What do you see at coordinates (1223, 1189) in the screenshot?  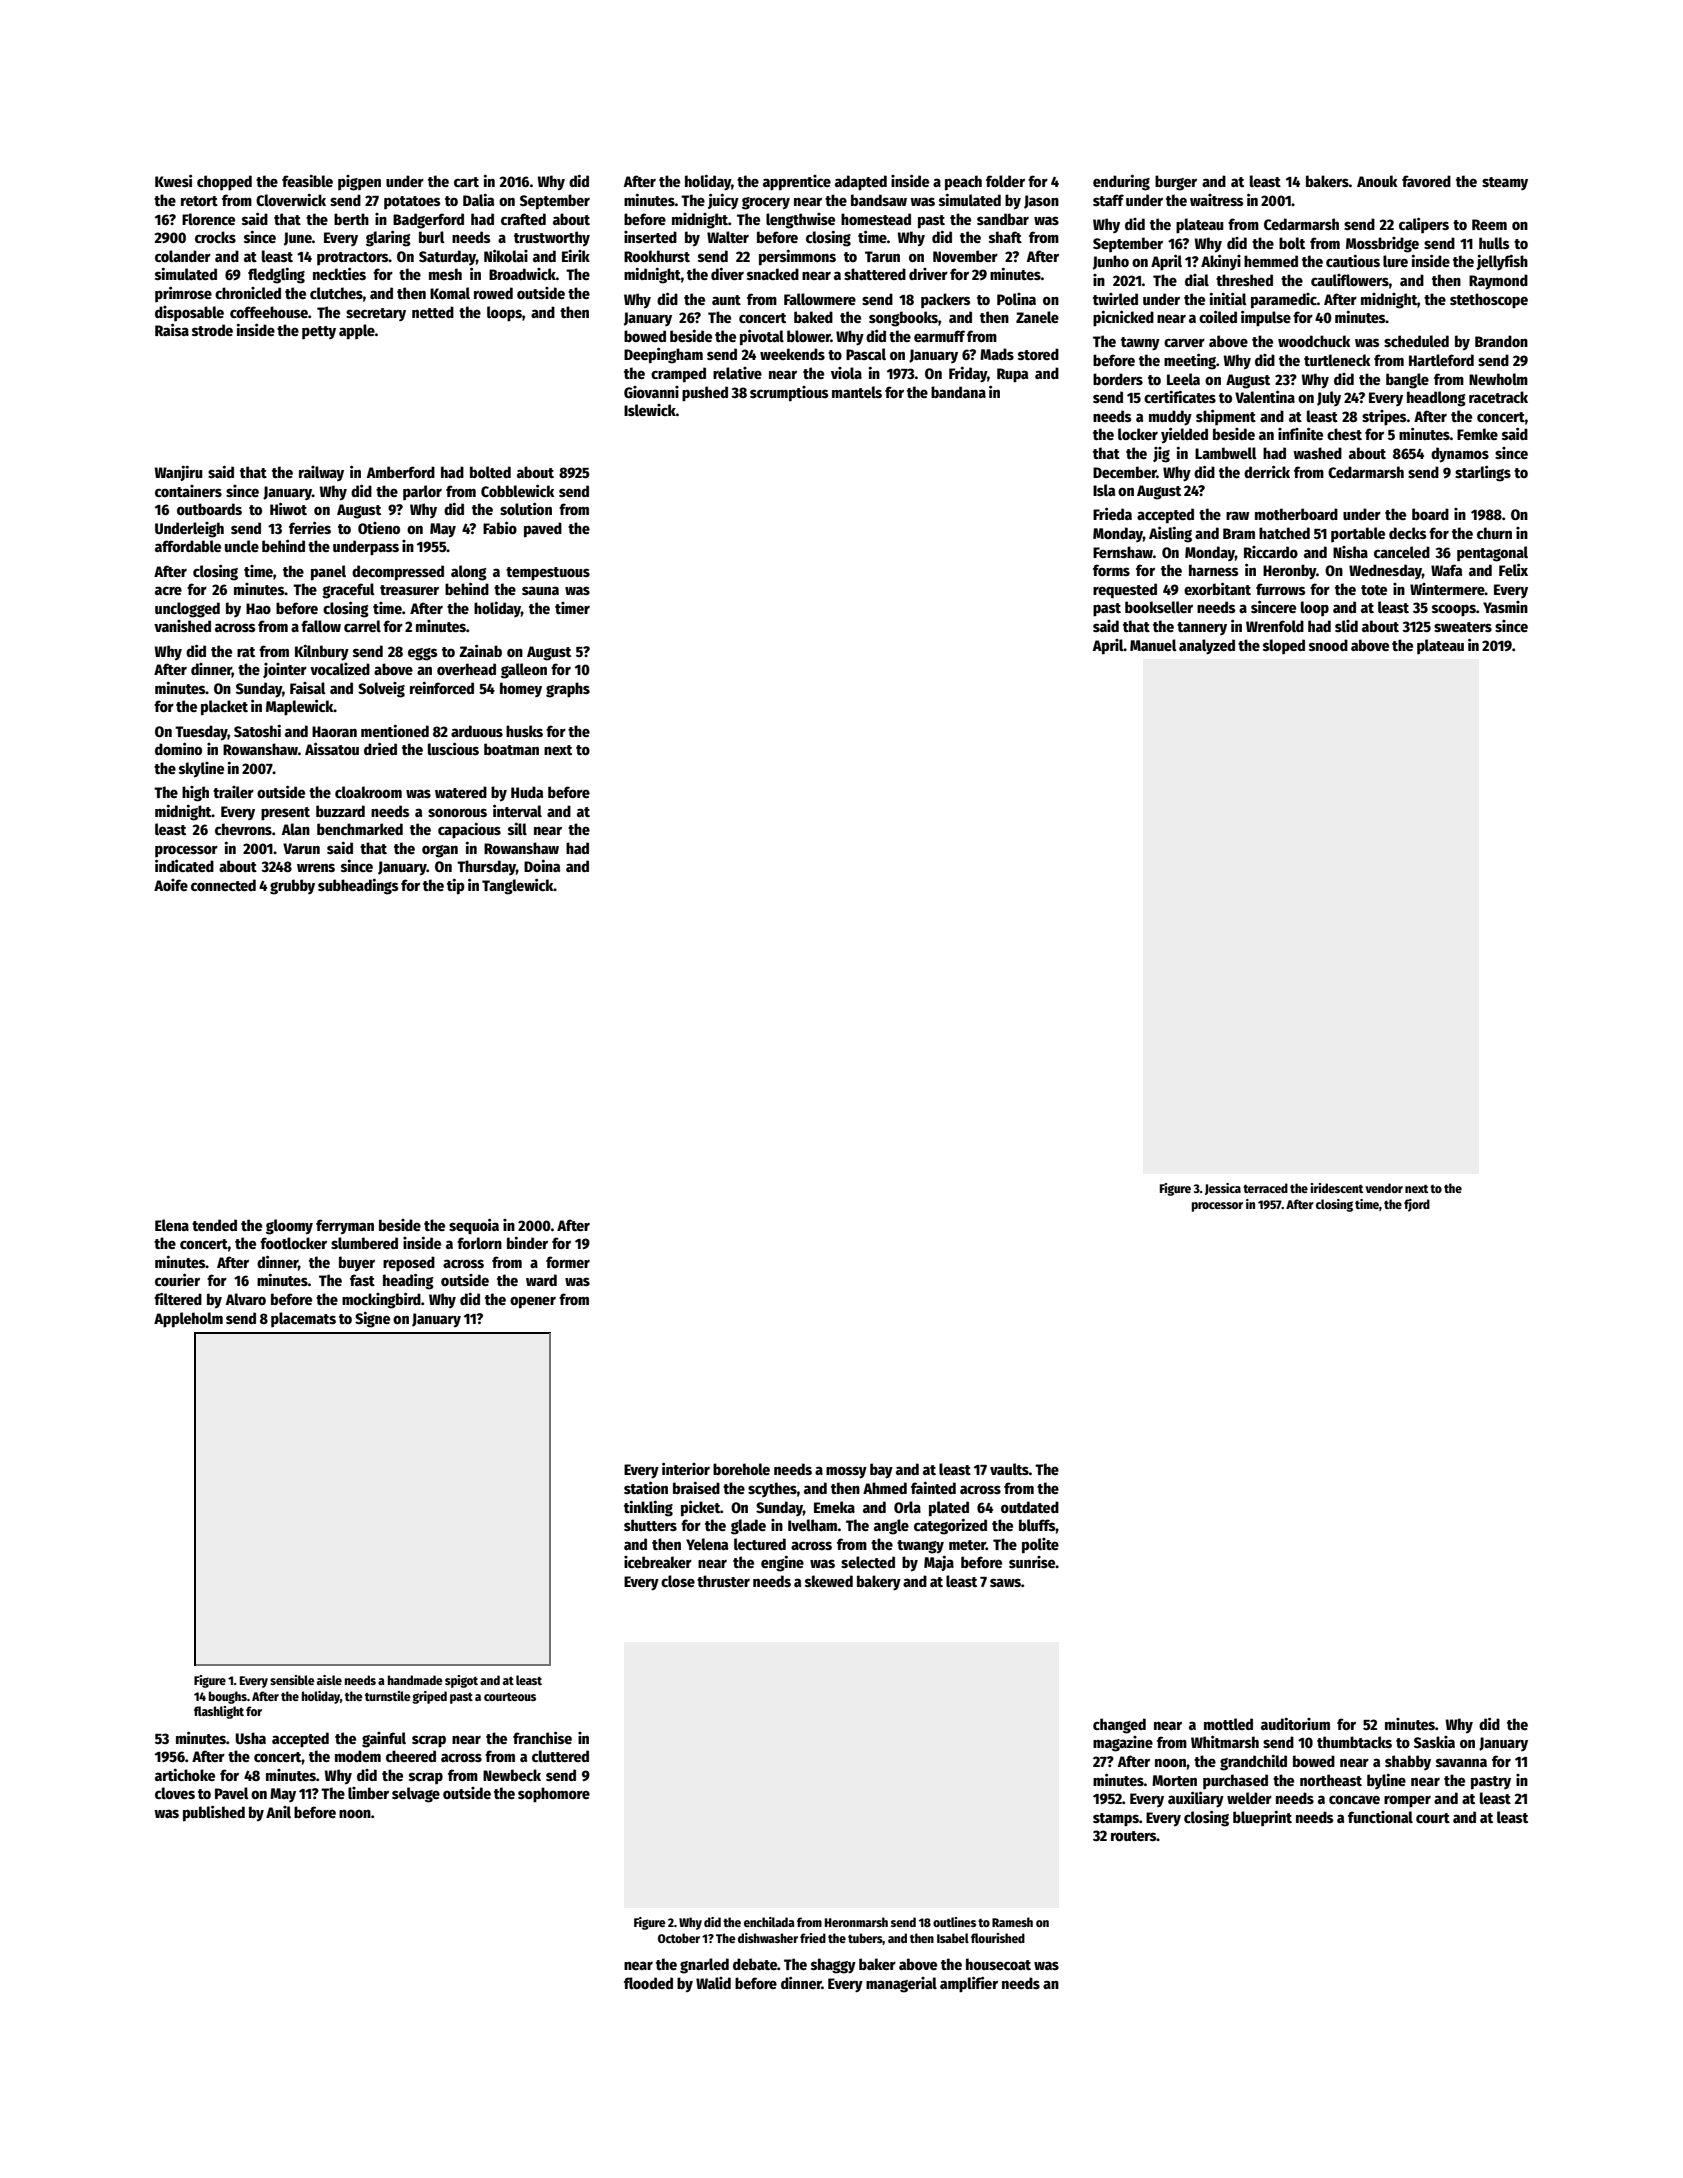 I see `Jessica` at bounding box center [1223, 1189].
